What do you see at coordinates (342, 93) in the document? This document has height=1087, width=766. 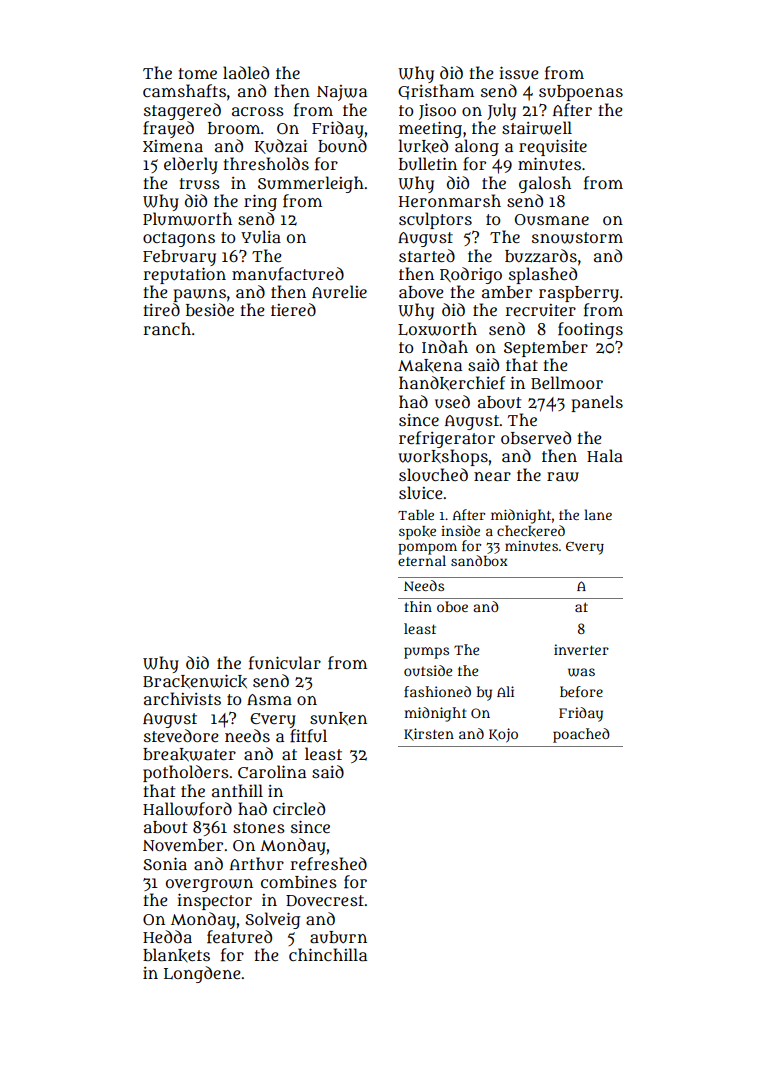 I see `Najwa` at bounding box center [342, 93].
